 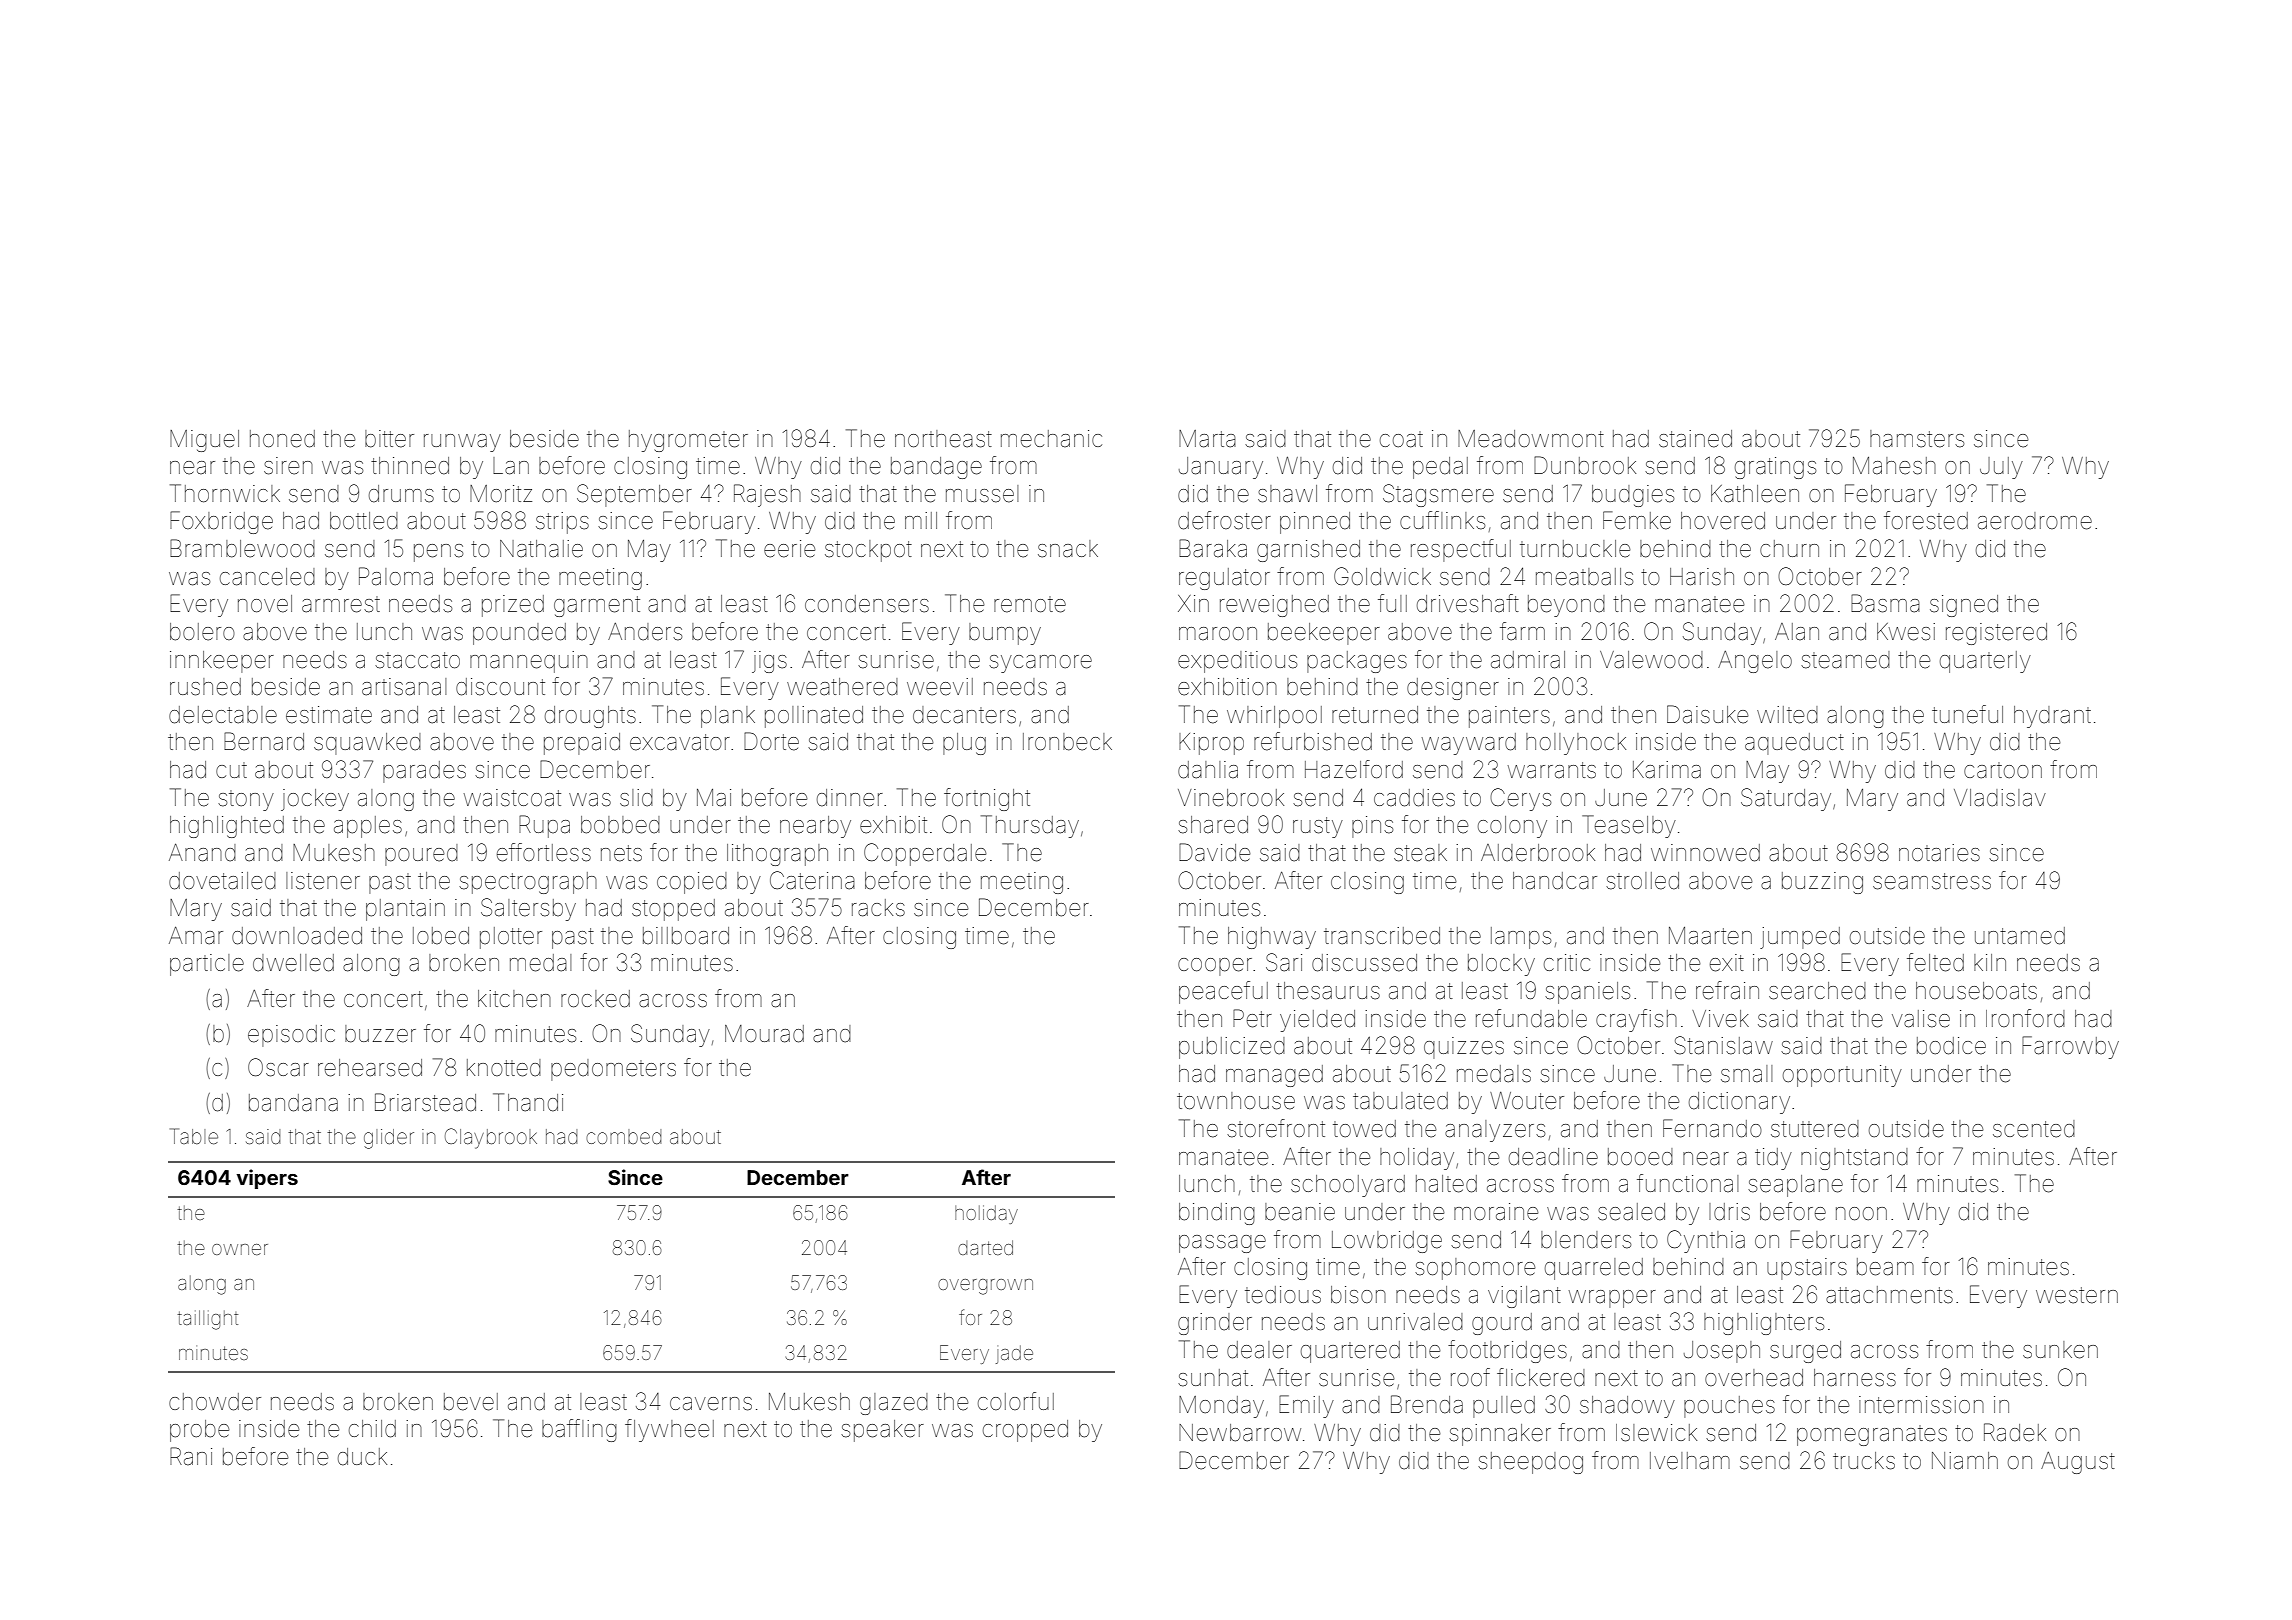 I want to click on beam, so click(x=1885, y=1267).
